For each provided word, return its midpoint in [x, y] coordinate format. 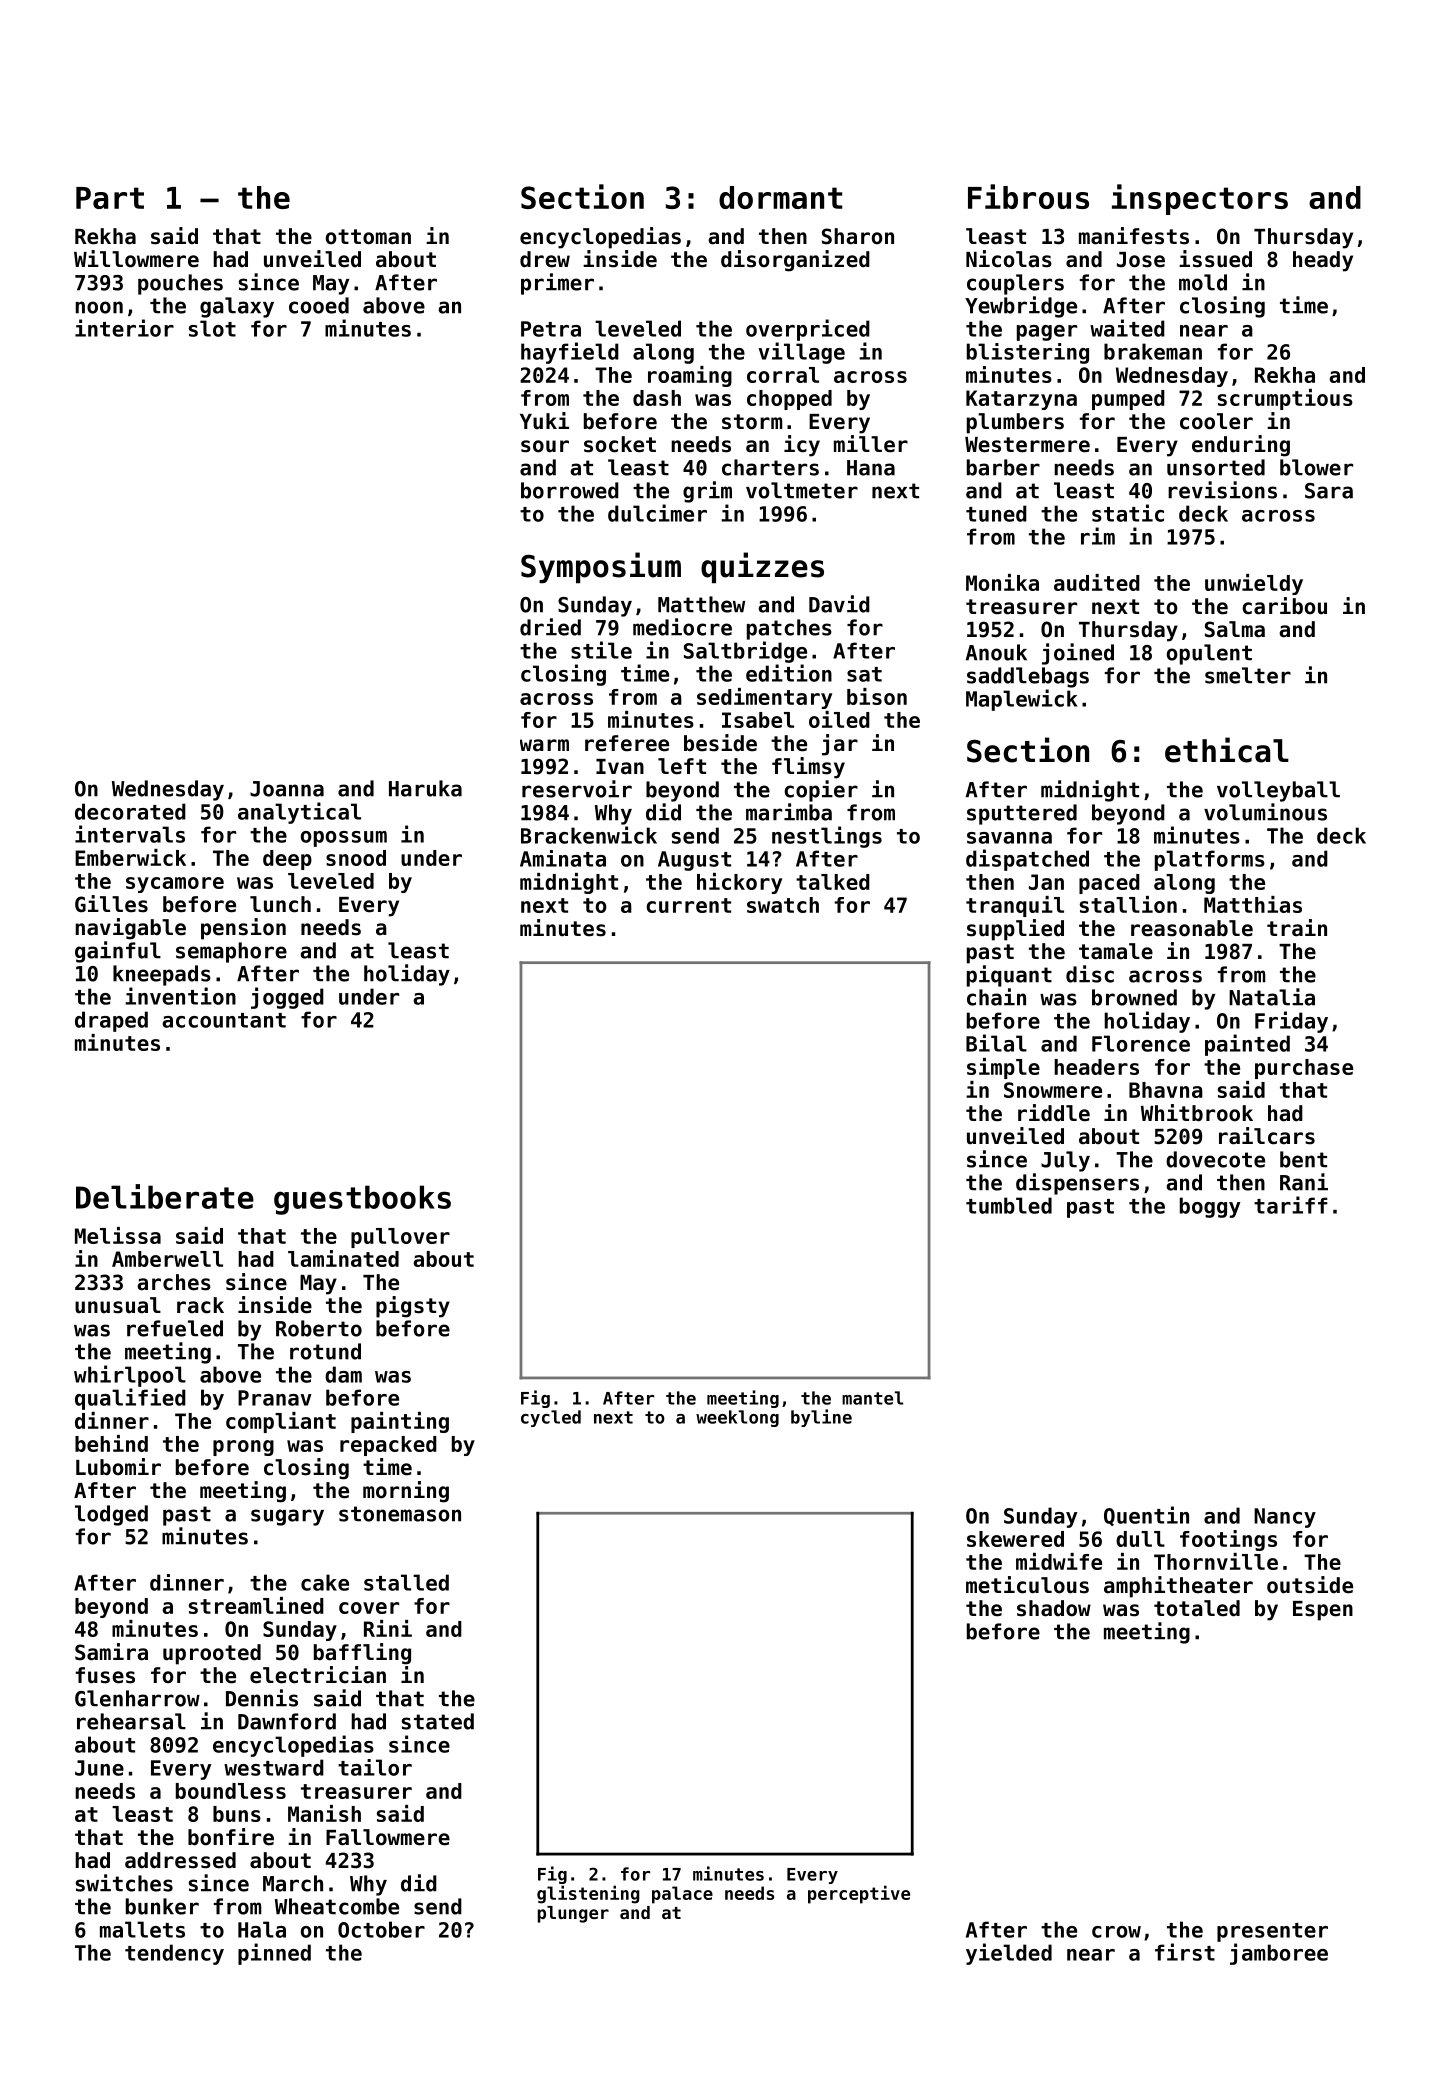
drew [545, 259]
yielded [1009, 1954]
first [1185, 1952]
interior [124, 328]
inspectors [1200, 199]
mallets [142, 1929]
